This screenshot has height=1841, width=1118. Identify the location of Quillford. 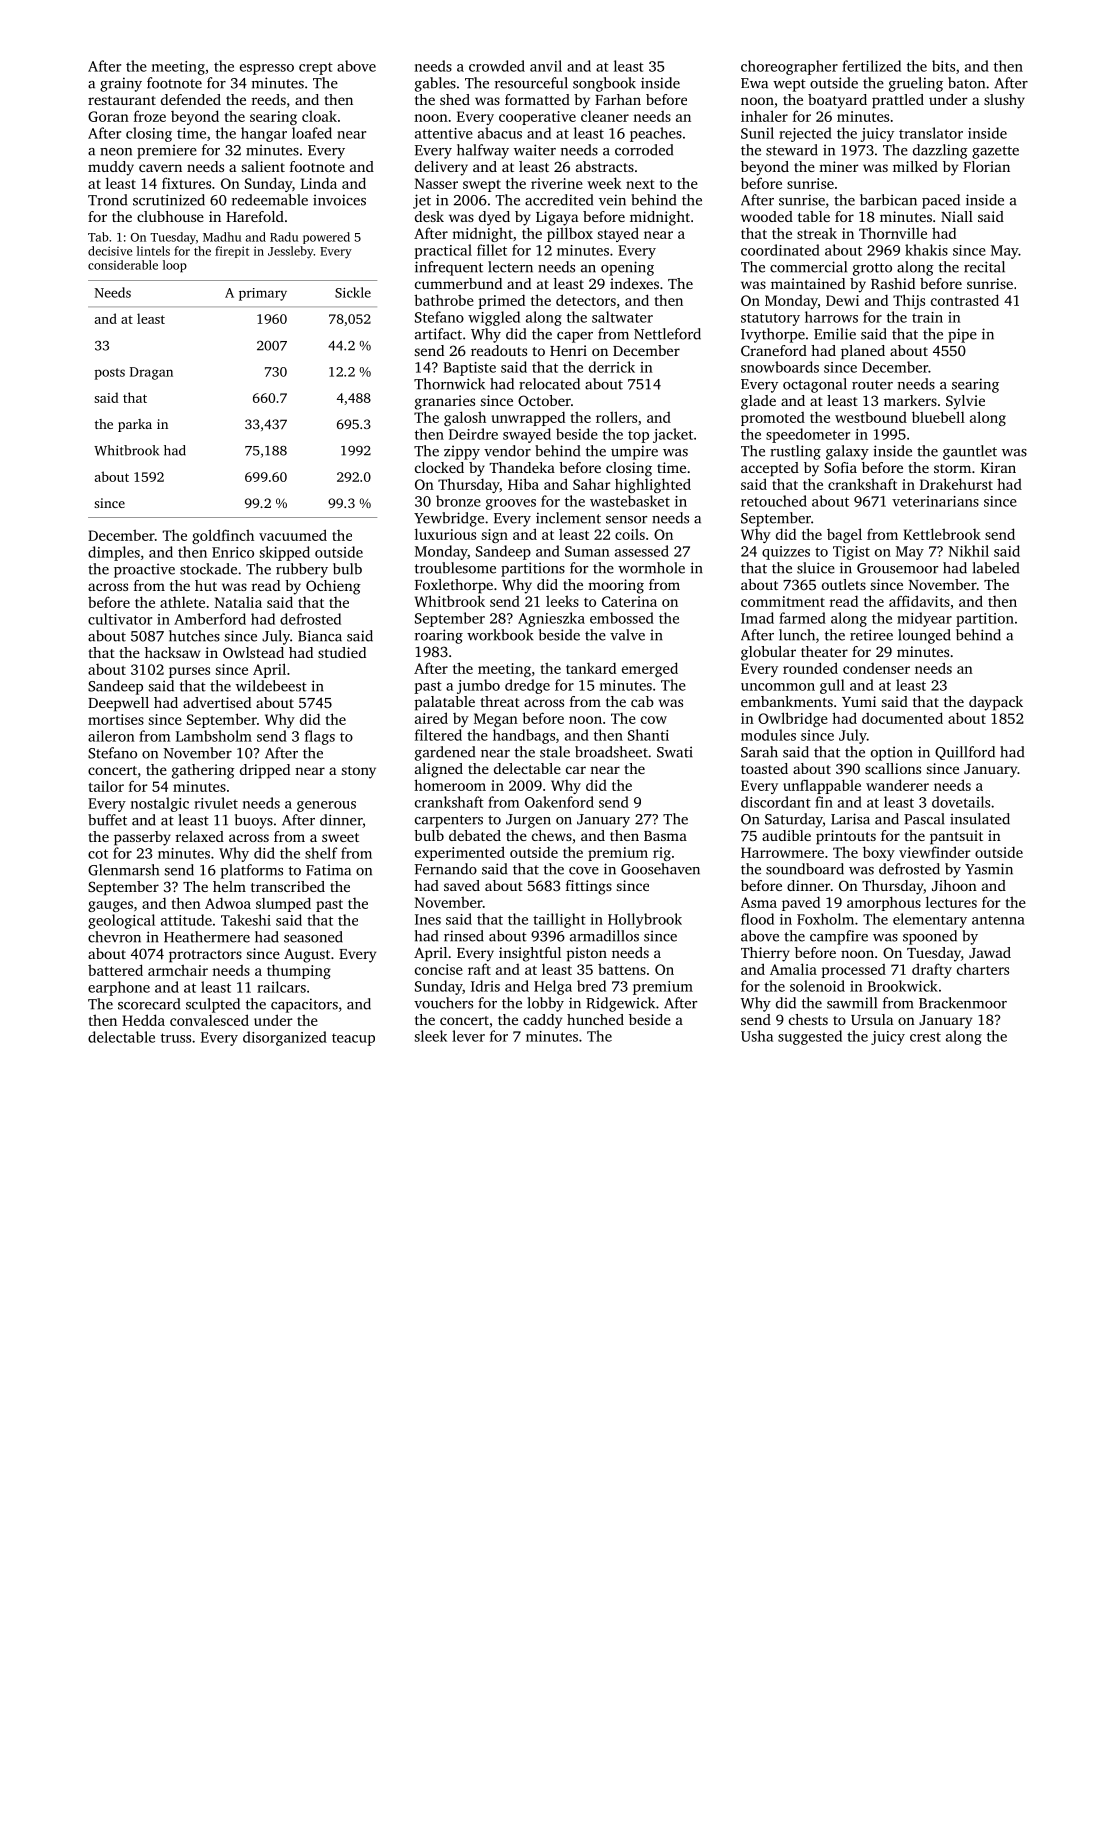
(965, 753).
